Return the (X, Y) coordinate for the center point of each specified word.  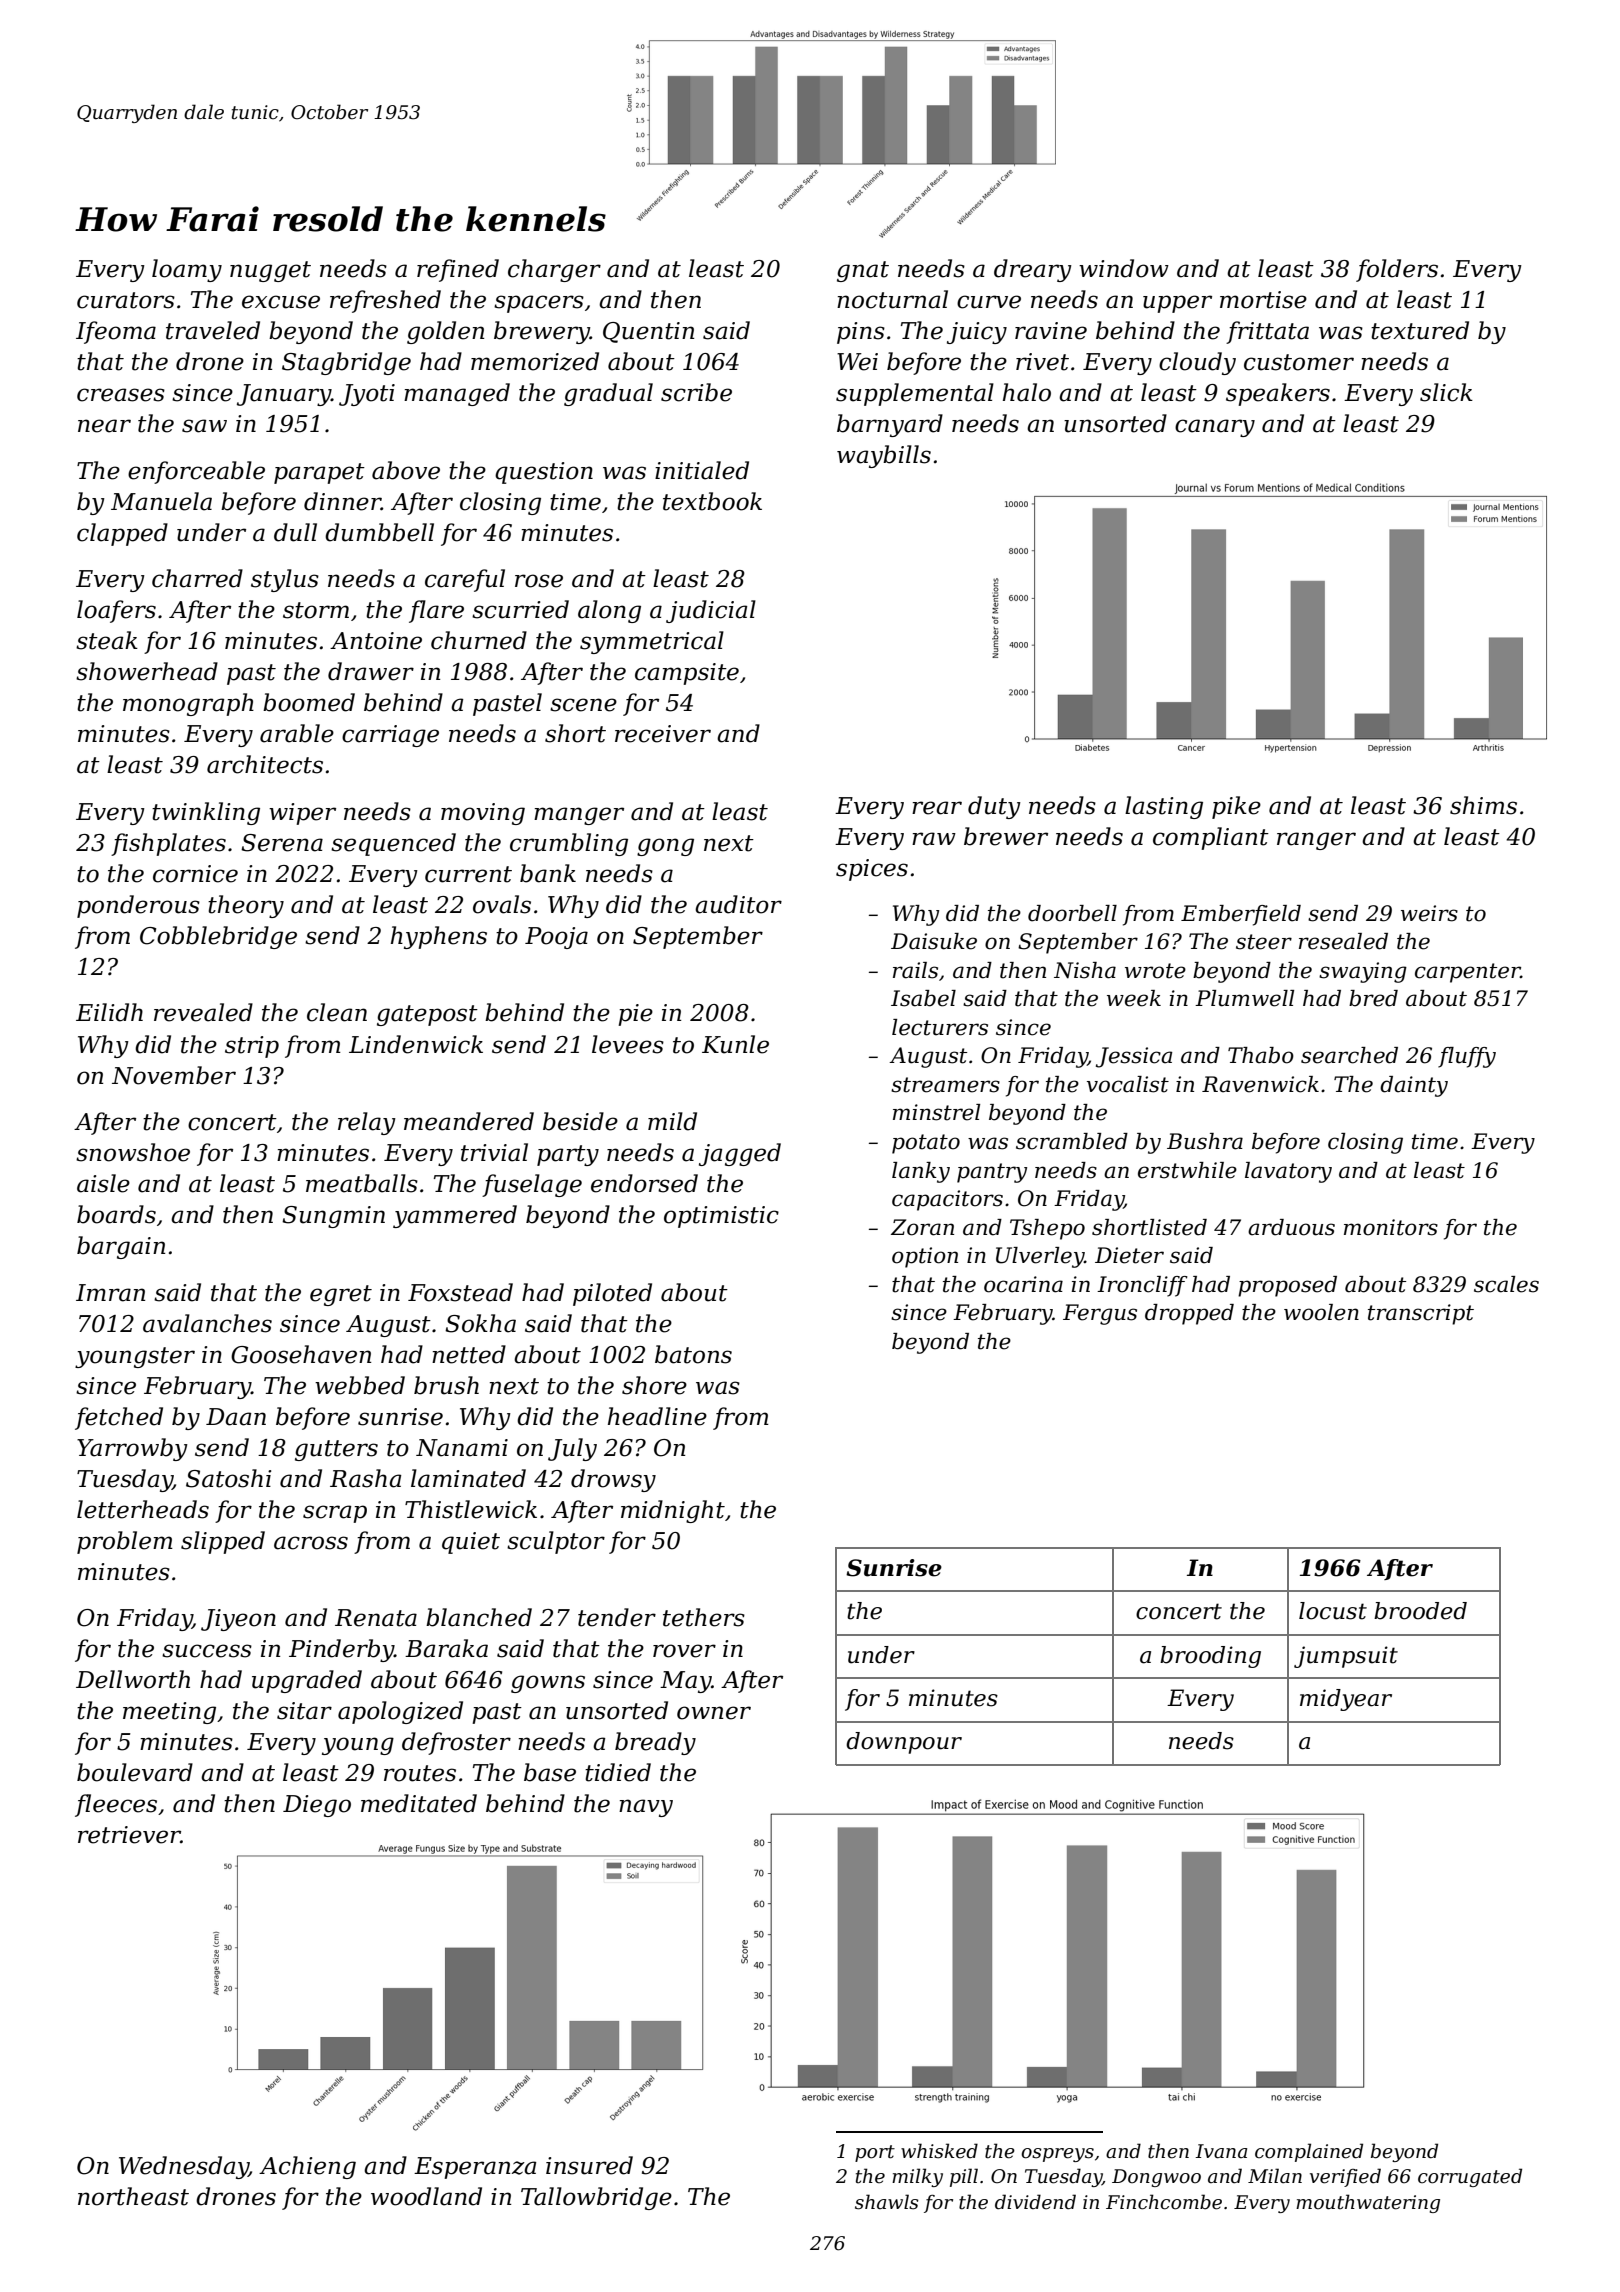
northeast (133, 2196)
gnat (863, 271)
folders (1397, 270)
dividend (1035, 2202)
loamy (187, 270)
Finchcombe (1164, 2202)
